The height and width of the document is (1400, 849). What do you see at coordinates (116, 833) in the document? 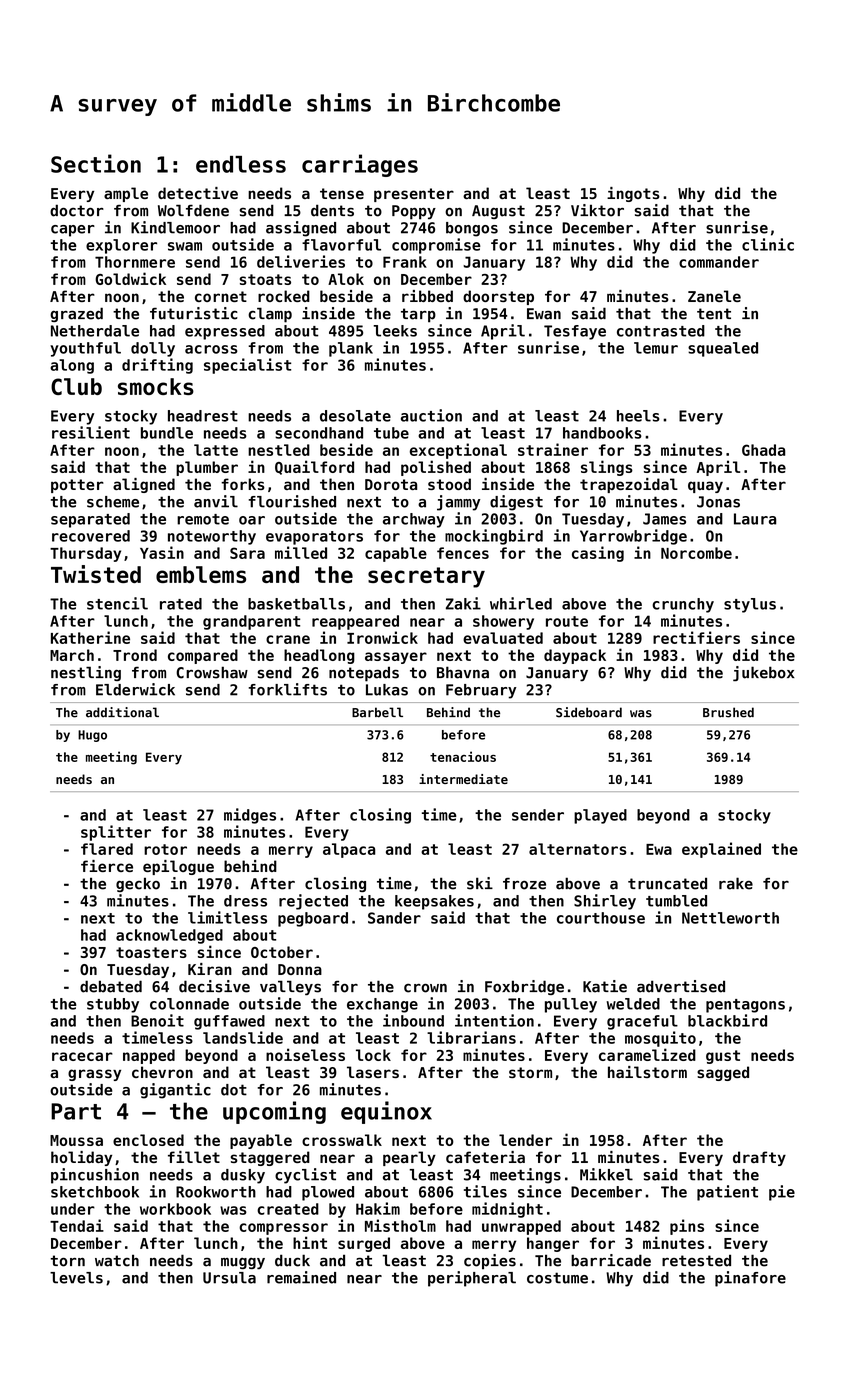
I see `splitter` at bounding box center [116, 833].
